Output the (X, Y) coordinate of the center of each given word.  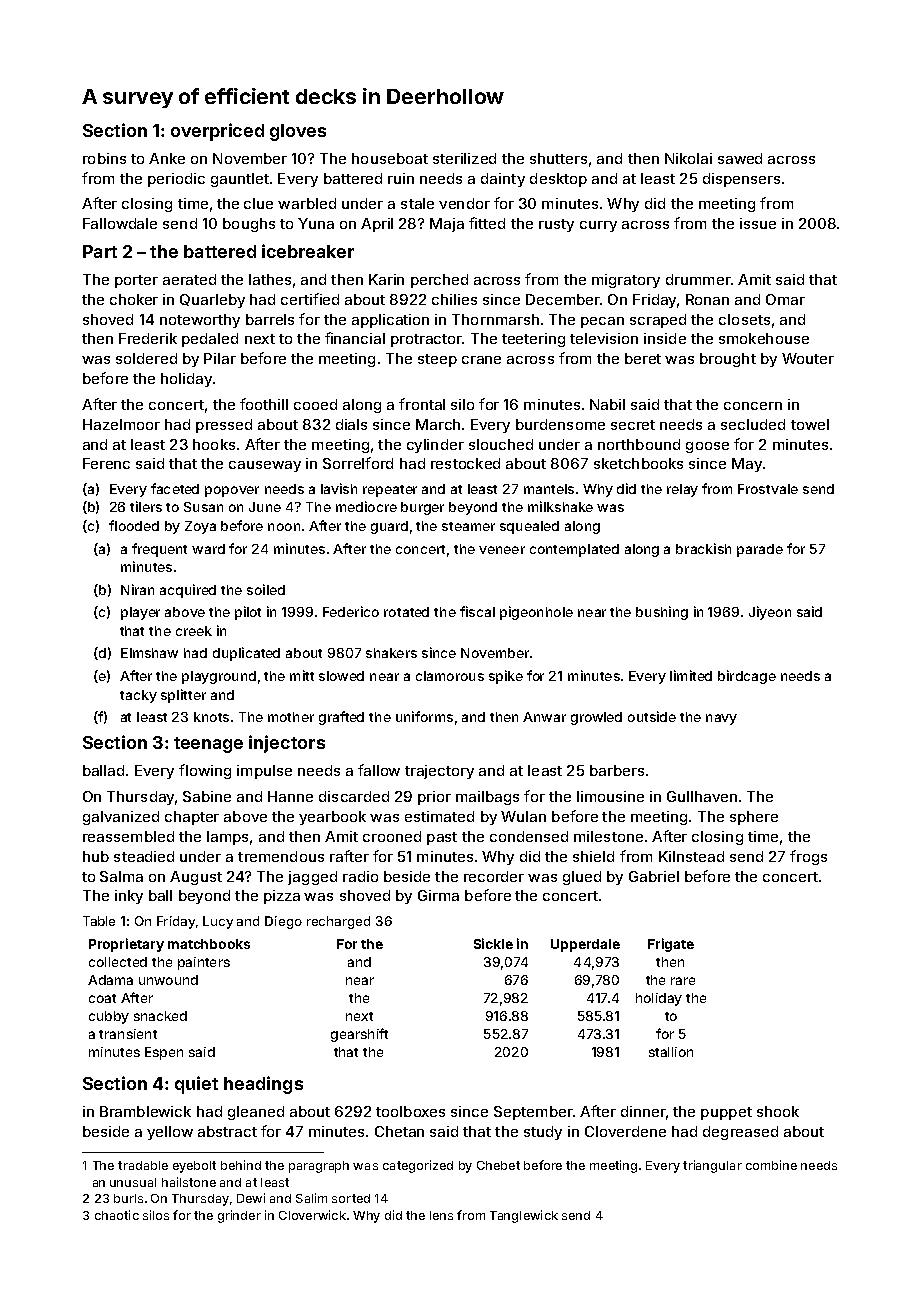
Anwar (544, 717)
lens (441, 1215)
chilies (454, 299)
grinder (239, 1216)
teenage (208, 745)
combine (771, 1165)
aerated (189, 279)
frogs (808, 857)
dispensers (741, 180)
